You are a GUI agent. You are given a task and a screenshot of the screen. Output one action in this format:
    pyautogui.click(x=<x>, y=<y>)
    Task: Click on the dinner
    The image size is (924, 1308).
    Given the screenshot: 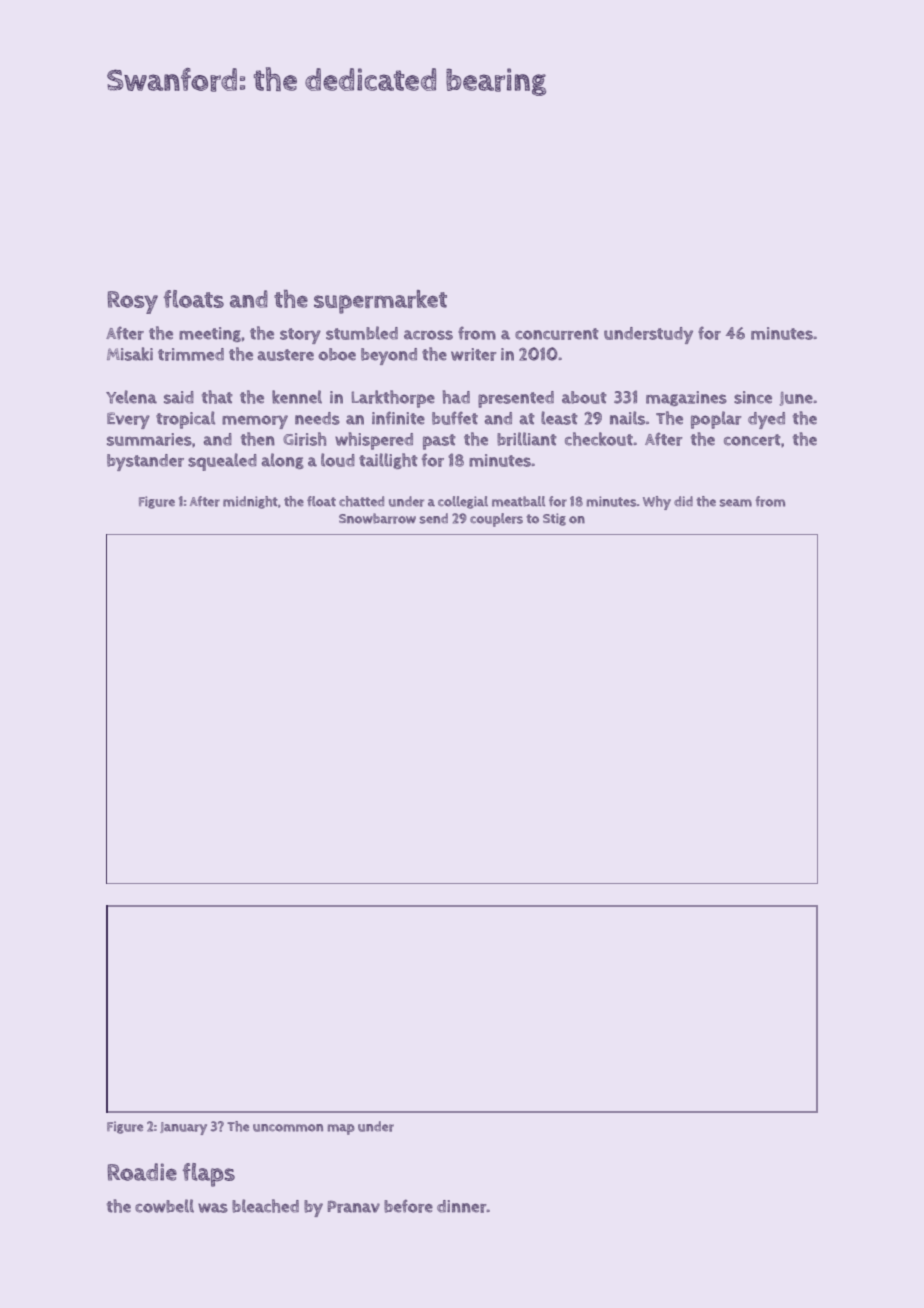 What is the action you would take?
    pyautogui.click(x=462, y=1206)
